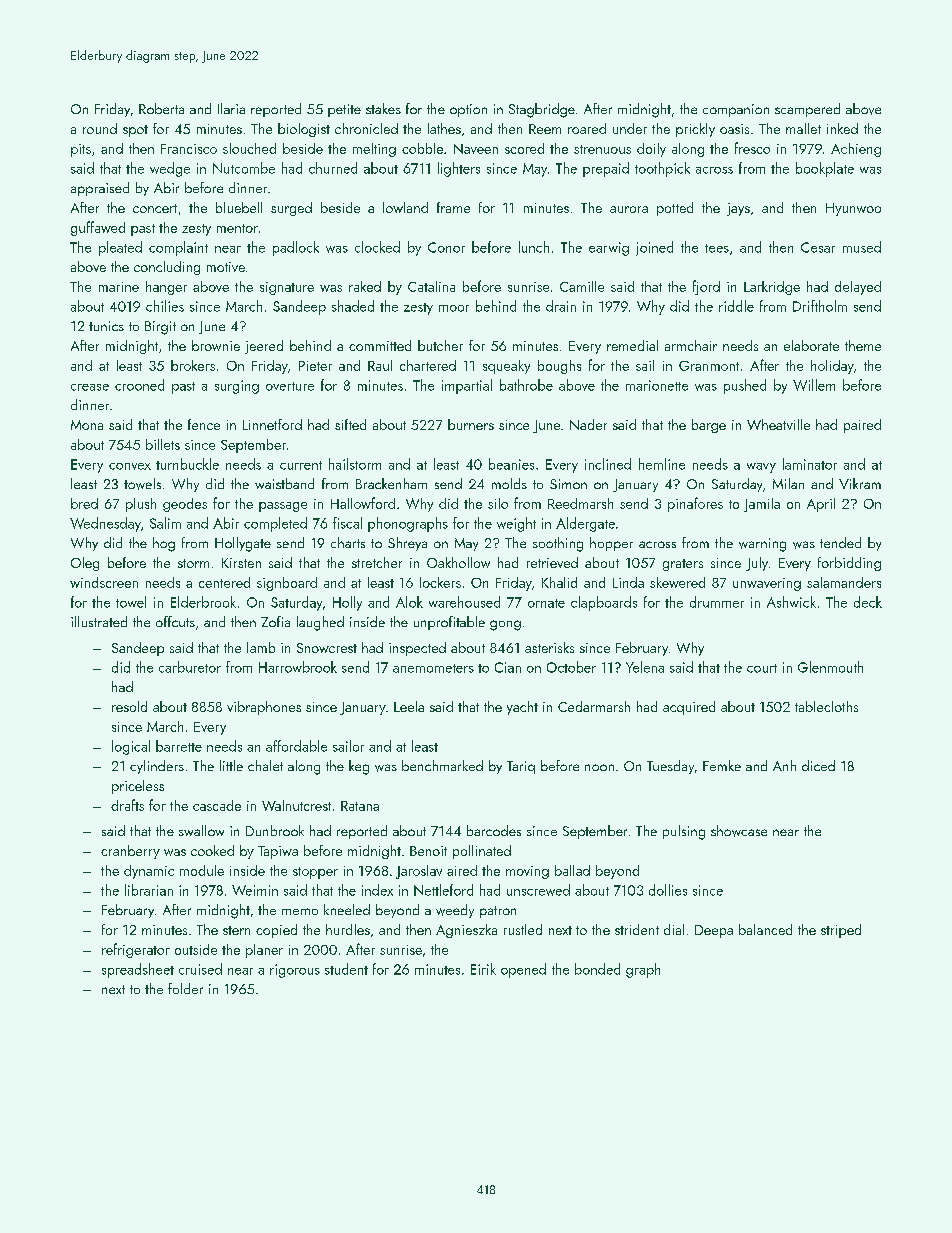 The width and height of the page is (952, 1233). What do you see at coordinates (272, 424) in the page?
I see `Linnetford` at bounding box center [272, 424].
